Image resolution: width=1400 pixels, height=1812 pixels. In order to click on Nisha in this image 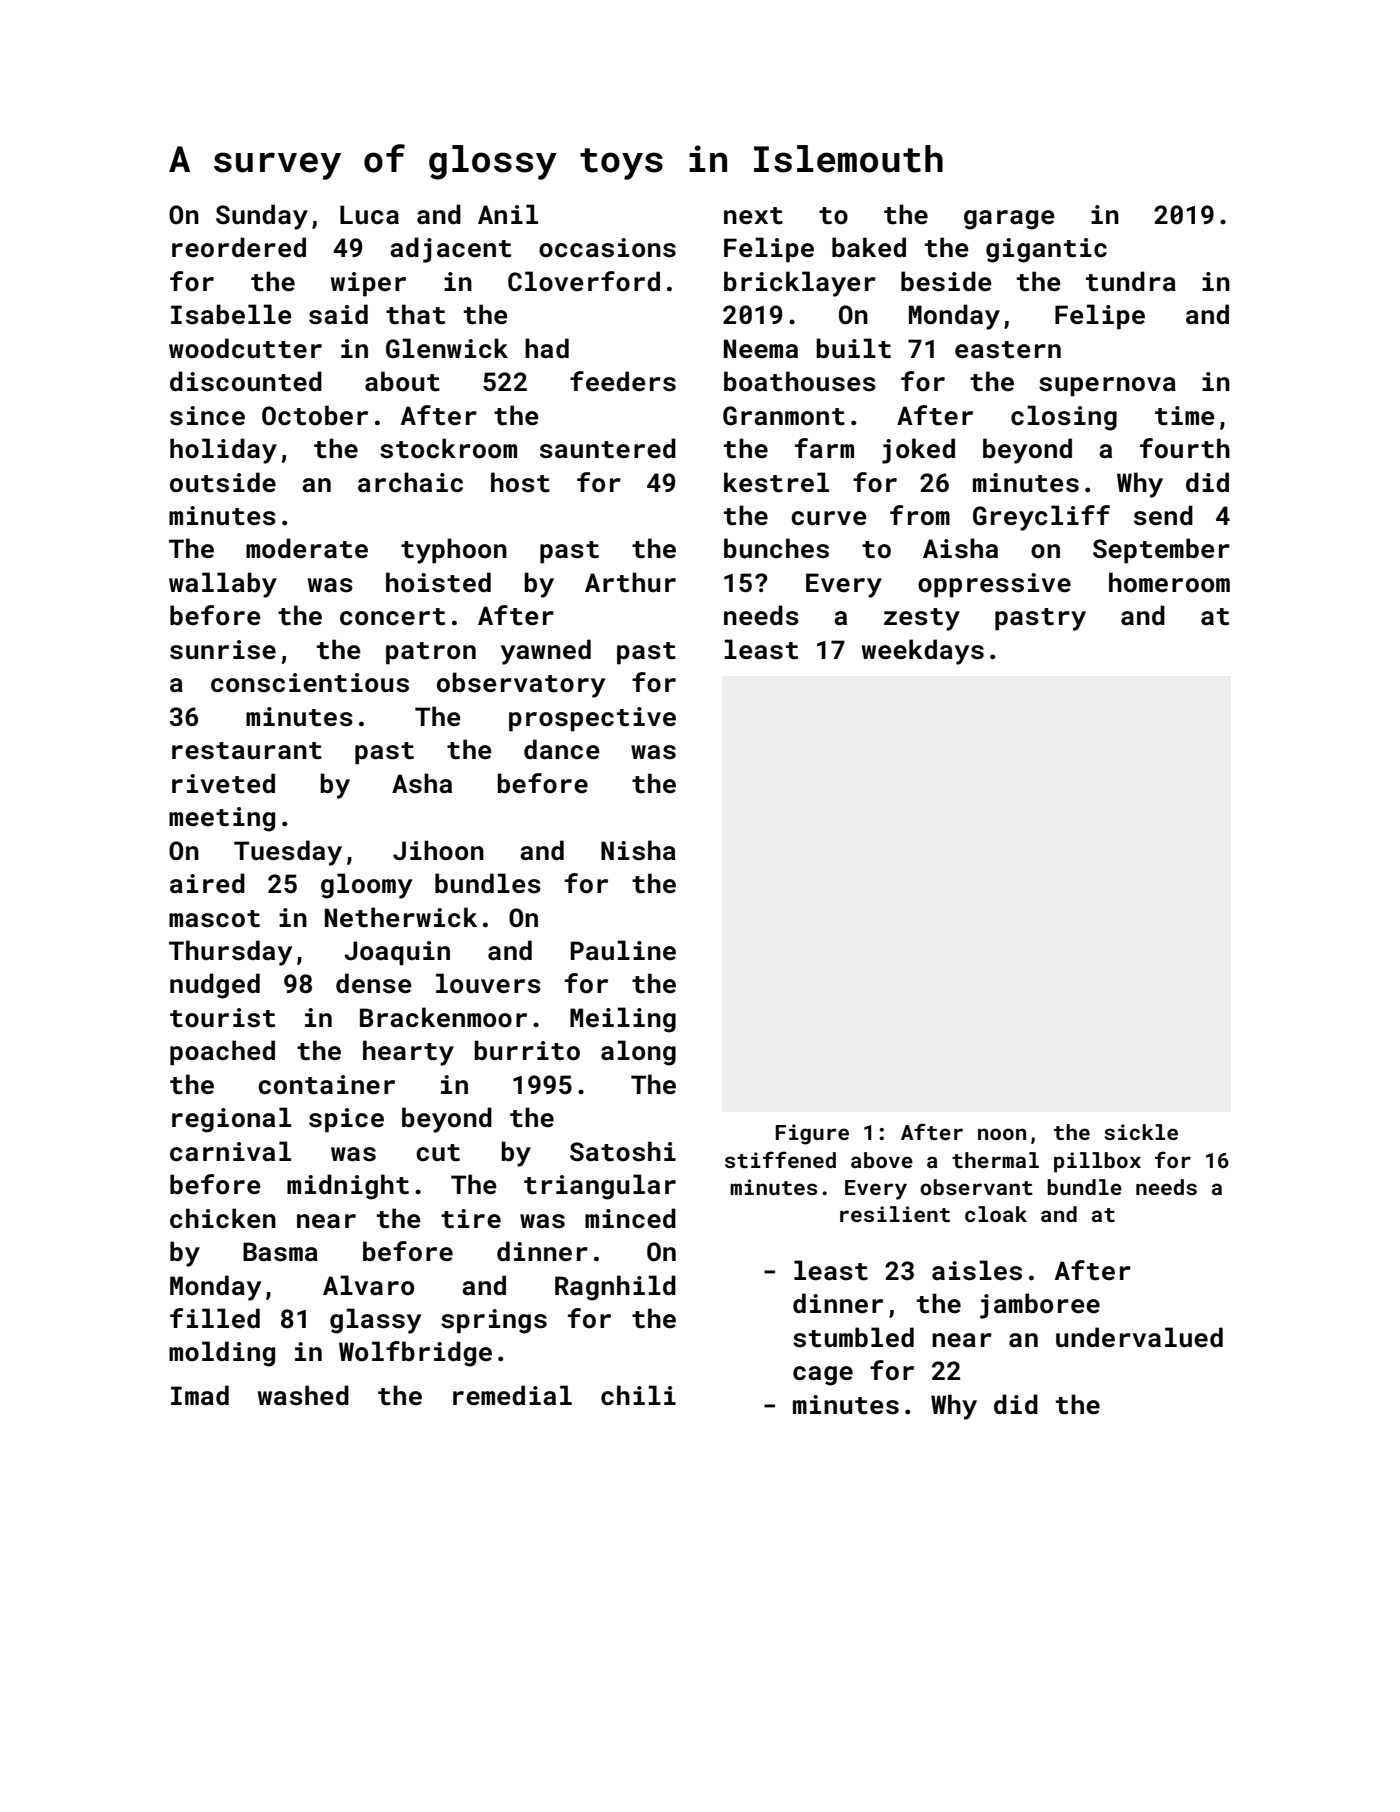, I will do `click(638, 850)`.
